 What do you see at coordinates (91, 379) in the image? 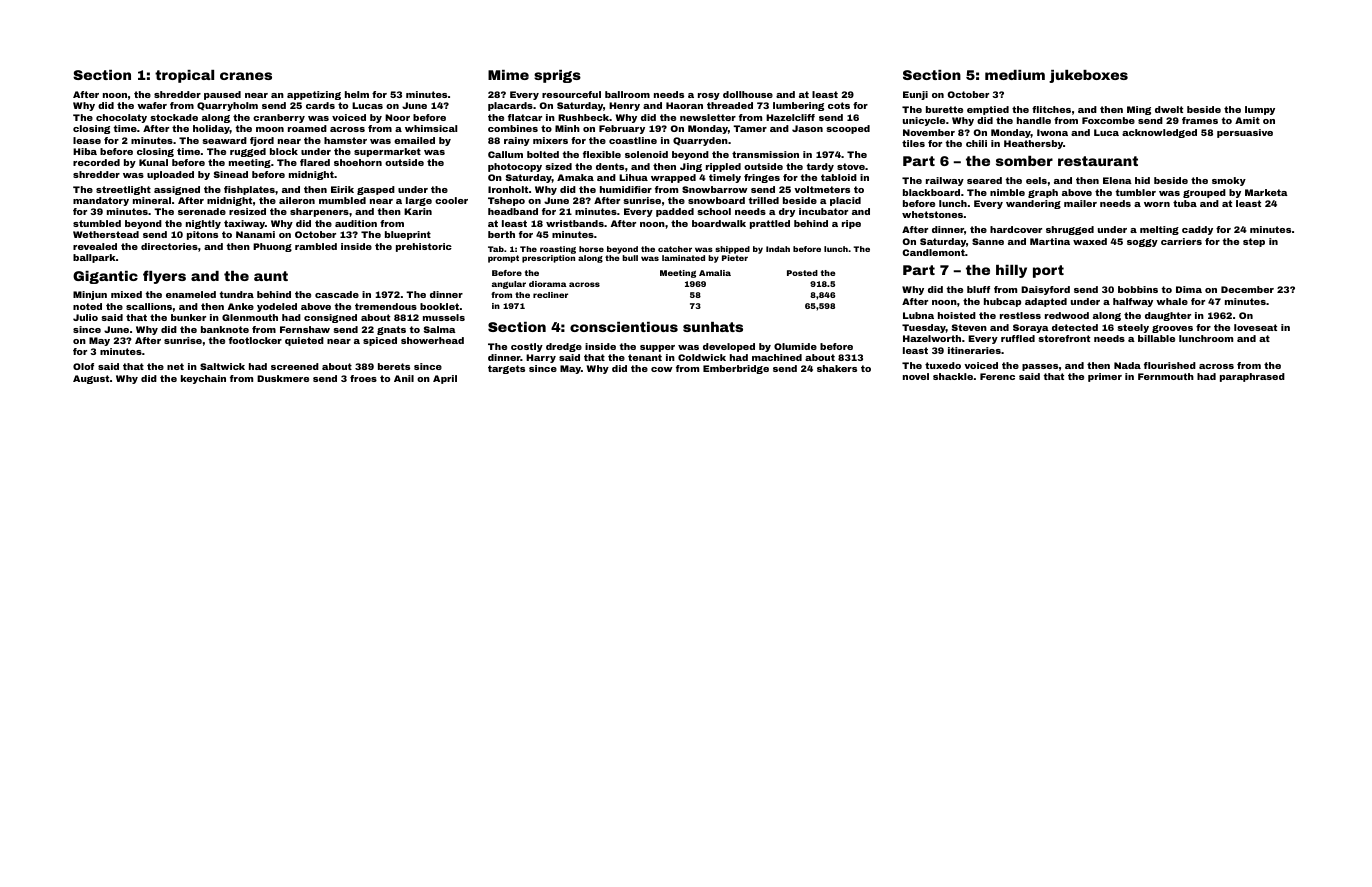
I see `August` at bounding box center [91, 379].
